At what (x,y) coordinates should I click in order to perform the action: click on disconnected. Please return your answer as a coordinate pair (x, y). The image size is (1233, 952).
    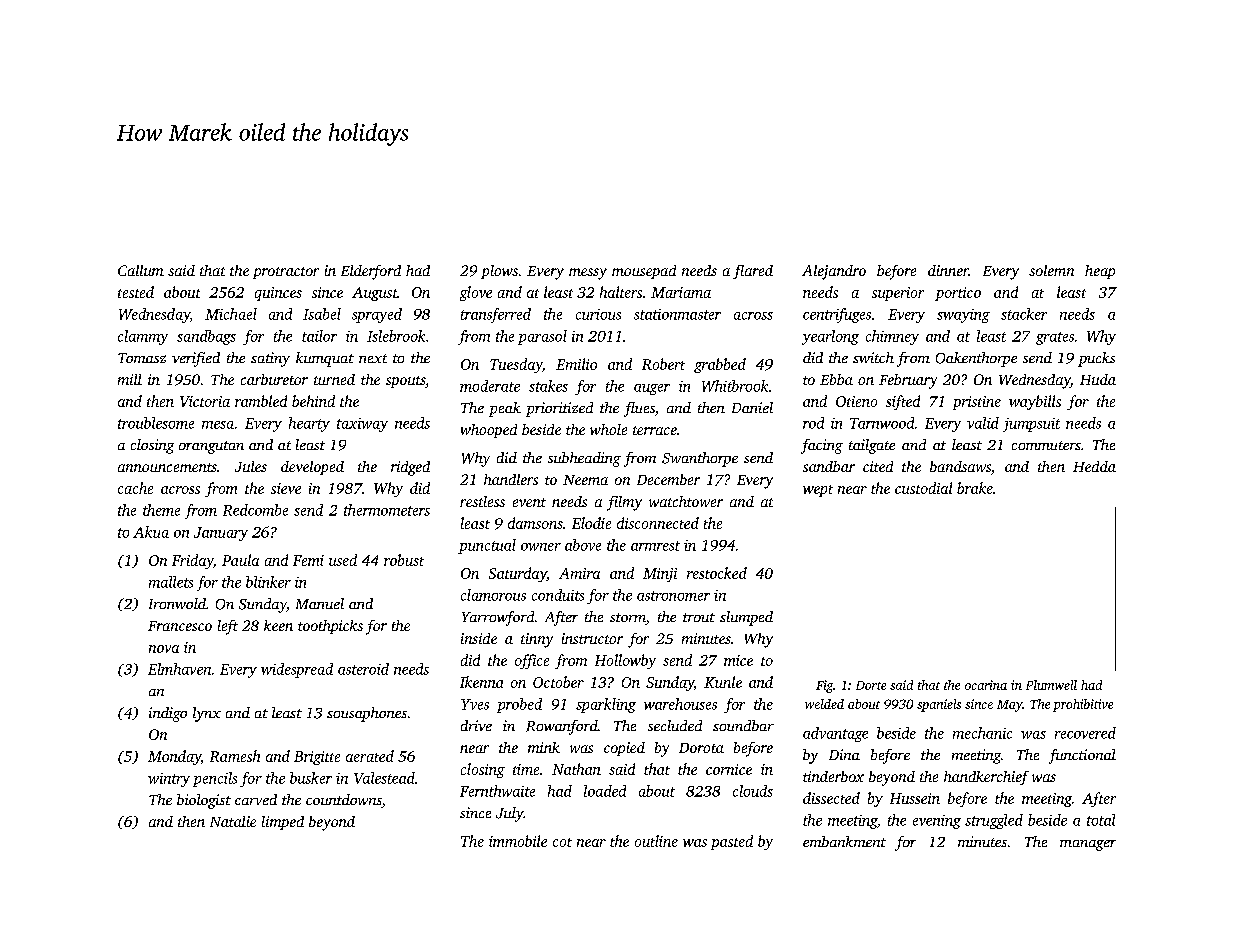
    Looking at the image, I should click on (658, 523).
